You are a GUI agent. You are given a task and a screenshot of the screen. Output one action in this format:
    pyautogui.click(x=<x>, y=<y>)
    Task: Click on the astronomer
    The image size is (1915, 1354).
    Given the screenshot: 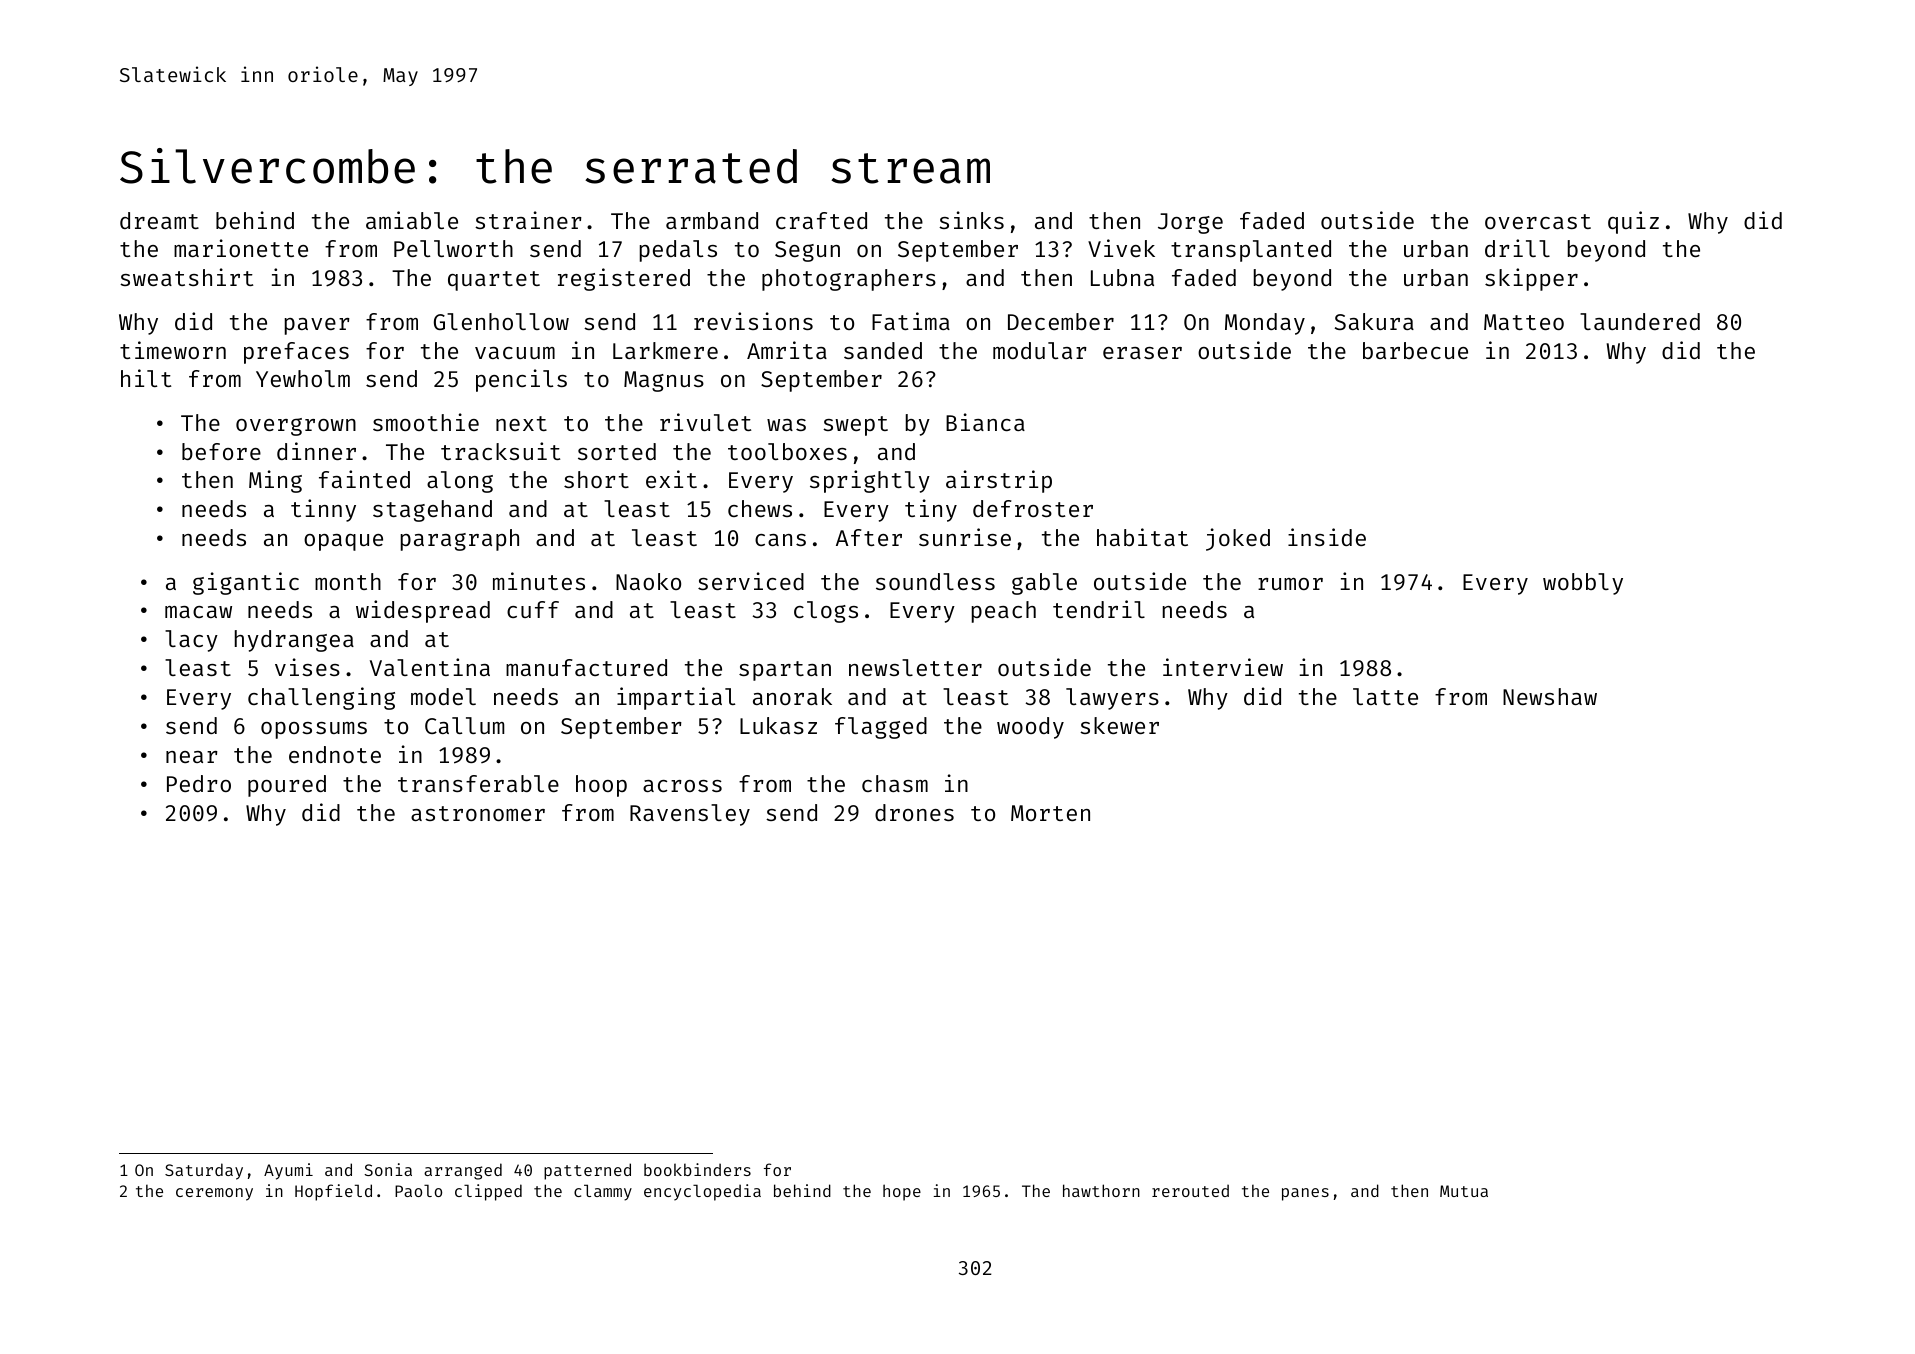 What is the action you would take?
    pyautogui.click(x=478, y=813)
